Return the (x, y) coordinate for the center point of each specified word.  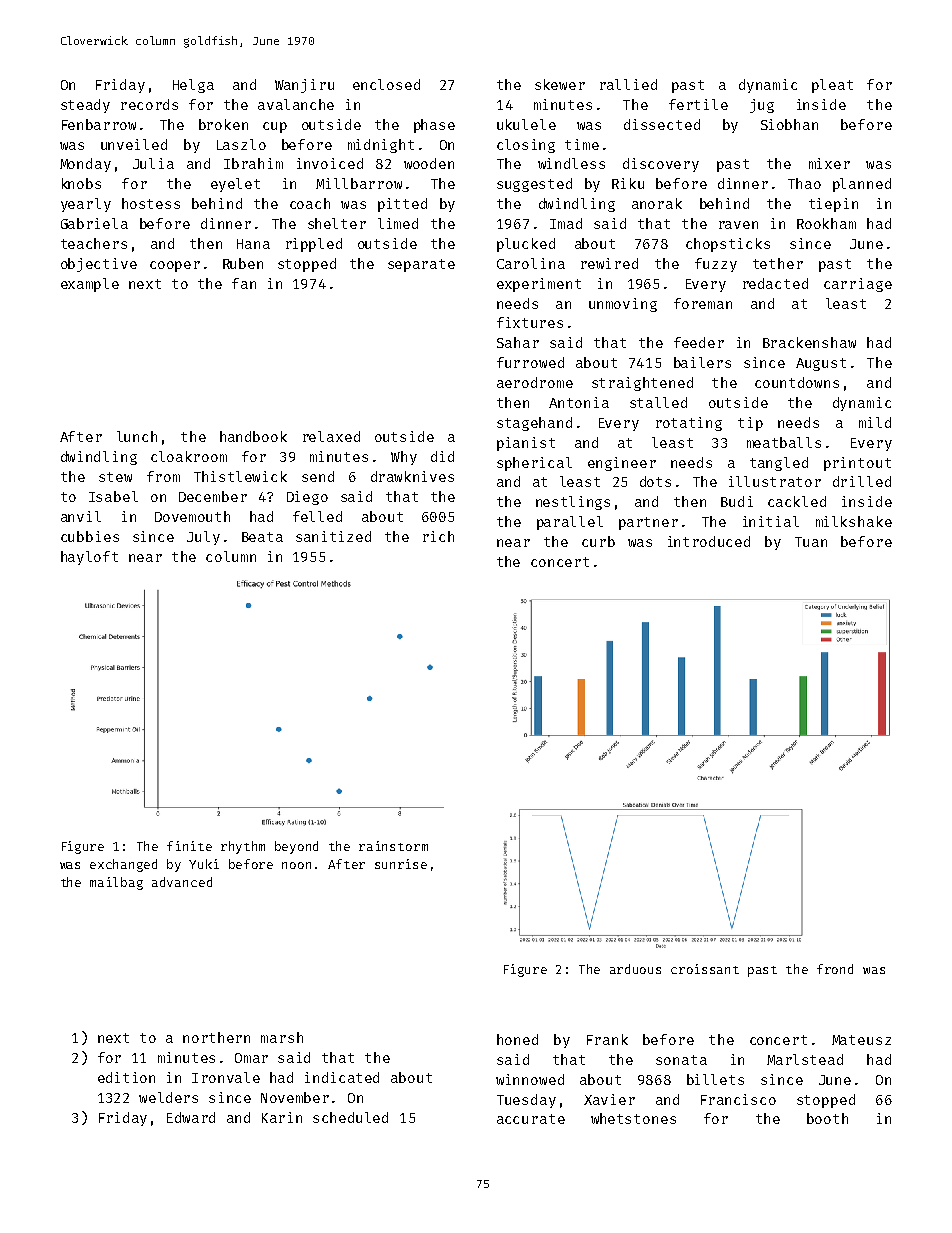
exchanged (123, 865)
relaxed (331, 436)
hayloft (89, 558)
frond (835, 969)
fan (244, 283)
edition (126, 1077)
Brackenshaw (809, 342)
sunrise (401, 864)
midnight (381, 146)
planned (862, 185)
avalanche (296, 104)
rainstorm (393, 846)
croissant (705, 969)
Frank (607, 1039)
